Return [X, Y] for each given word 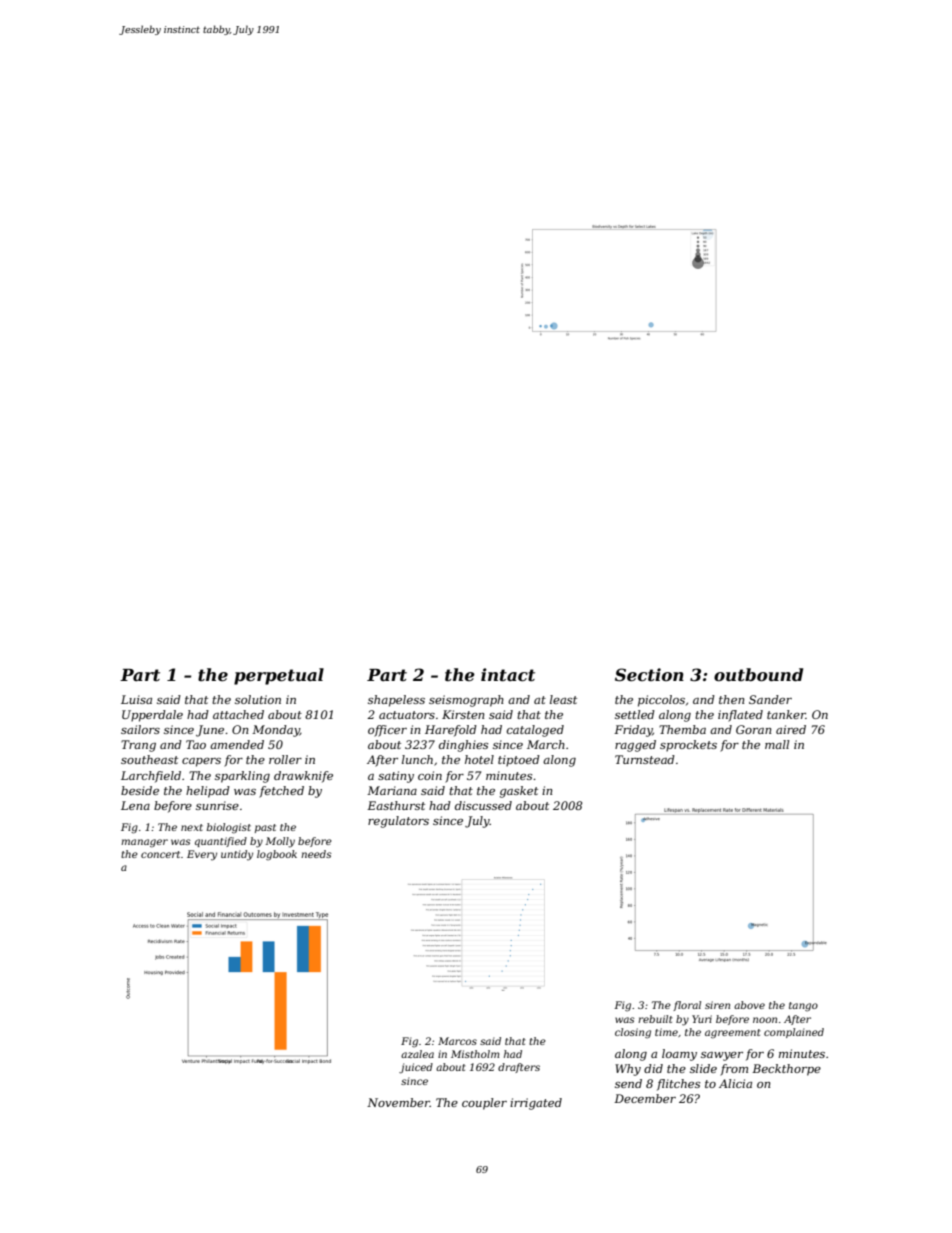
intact [508, 674]
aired [791, 729]
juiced [416, 1068]
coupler [484, 1104]
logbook [277, 855]
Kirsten [463, 714]
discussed [483, 805]
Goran [753, 729]
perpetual [279, 676]
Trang [138, 746]
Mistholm [475, 1054]
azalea [417, 1054]
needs [316, 854]
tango [803, 1007]
